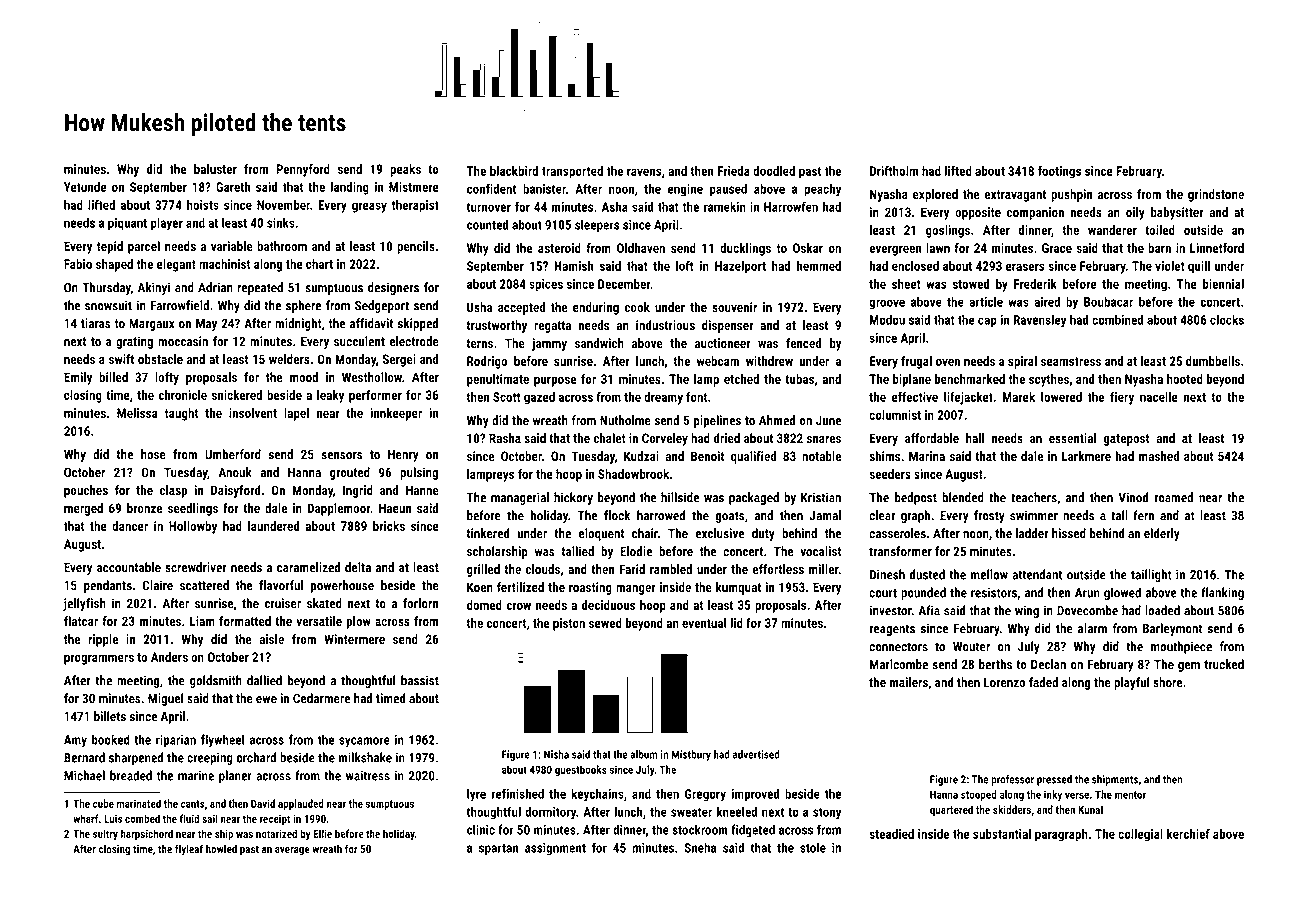 This screenshot has height=924, width=1308. Describe the element at coordinates (221, 848) in the screenshot. I see `howled` at that location.
